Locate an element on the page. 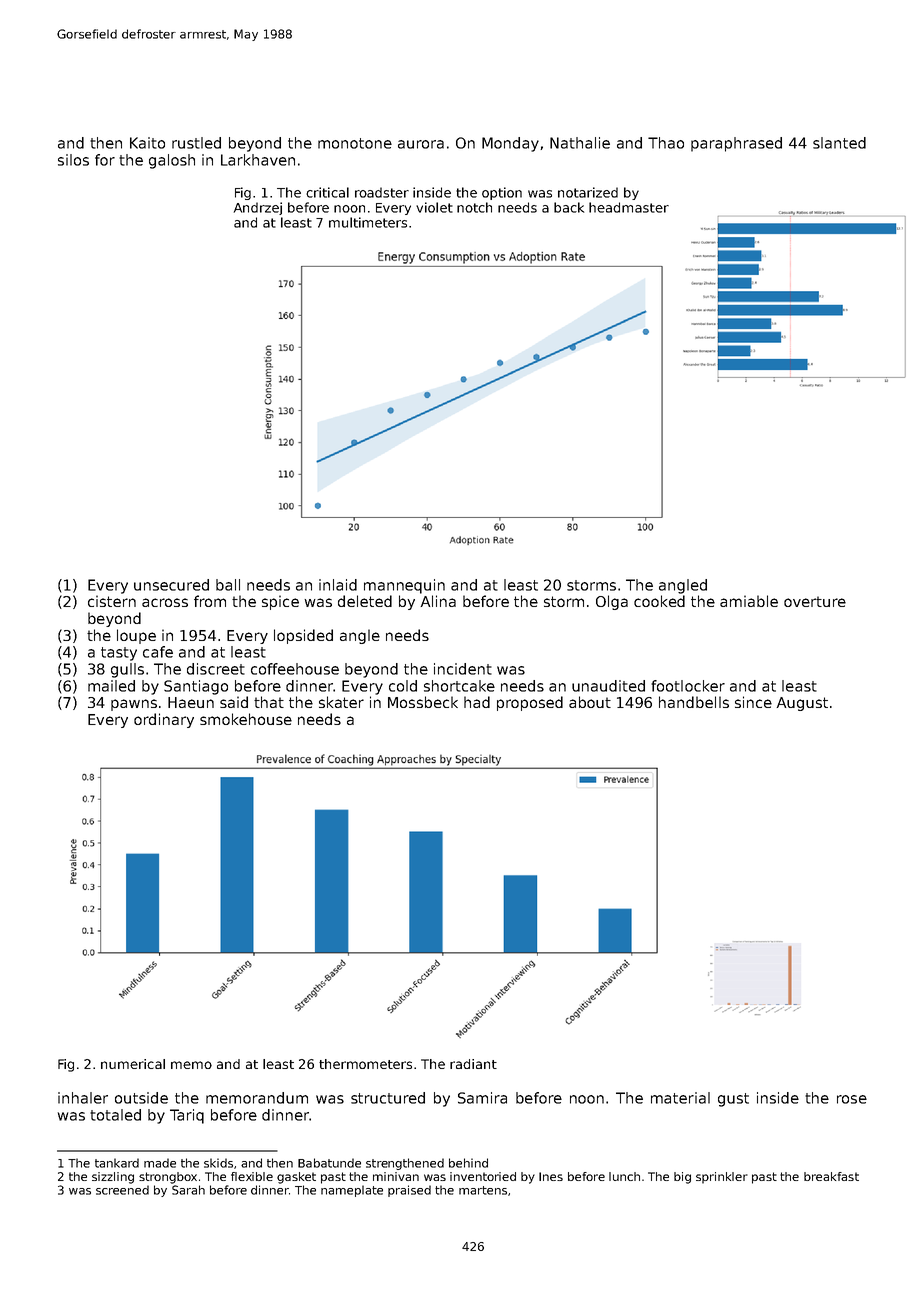 The width and height of the page is (924, 1308). lunch is located at coordinates (624, 1176).
